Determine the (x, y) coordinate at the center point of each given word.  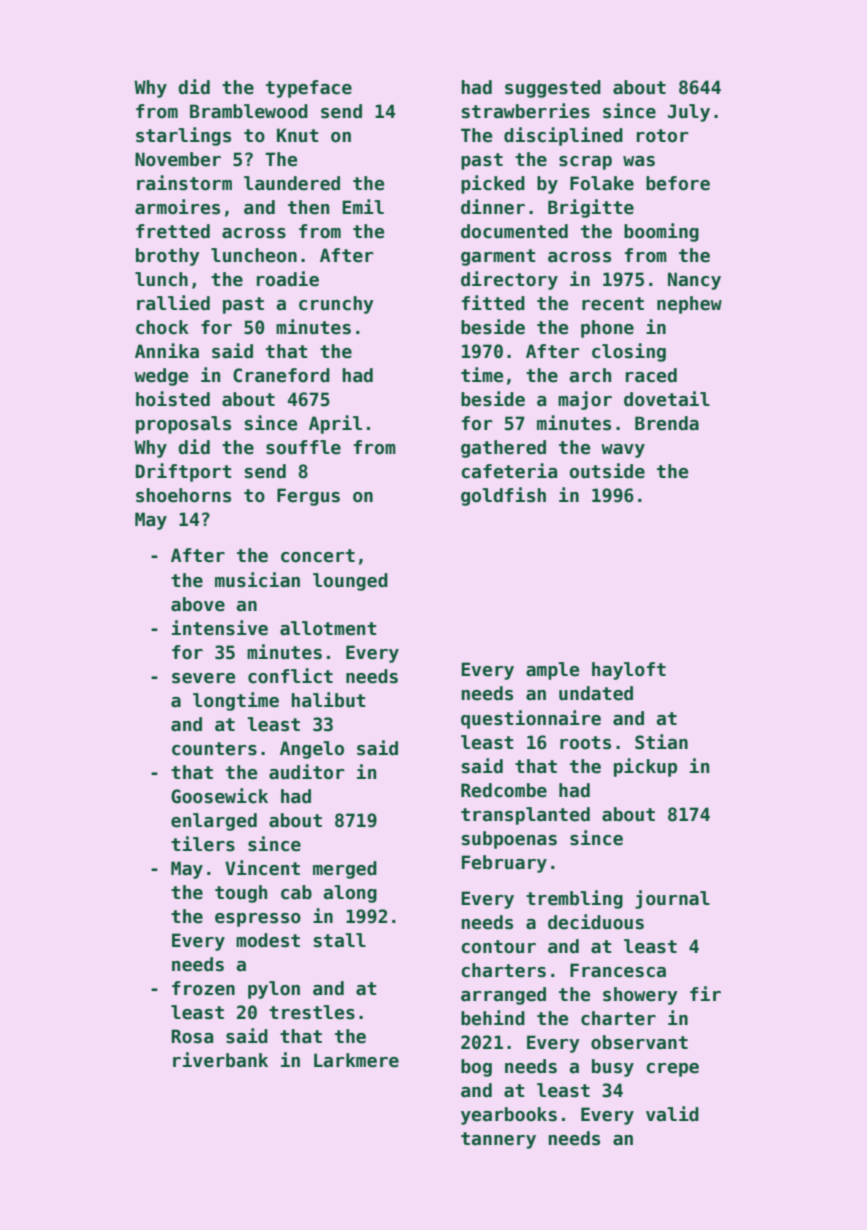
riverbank (220, 1060)
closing (629, 352)
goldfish (503, 496)
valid (672, 1114)
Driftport (183, 472)
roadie (288, 279)
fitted (493, 303)
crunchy (336, 305)
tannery (498, 1140)
